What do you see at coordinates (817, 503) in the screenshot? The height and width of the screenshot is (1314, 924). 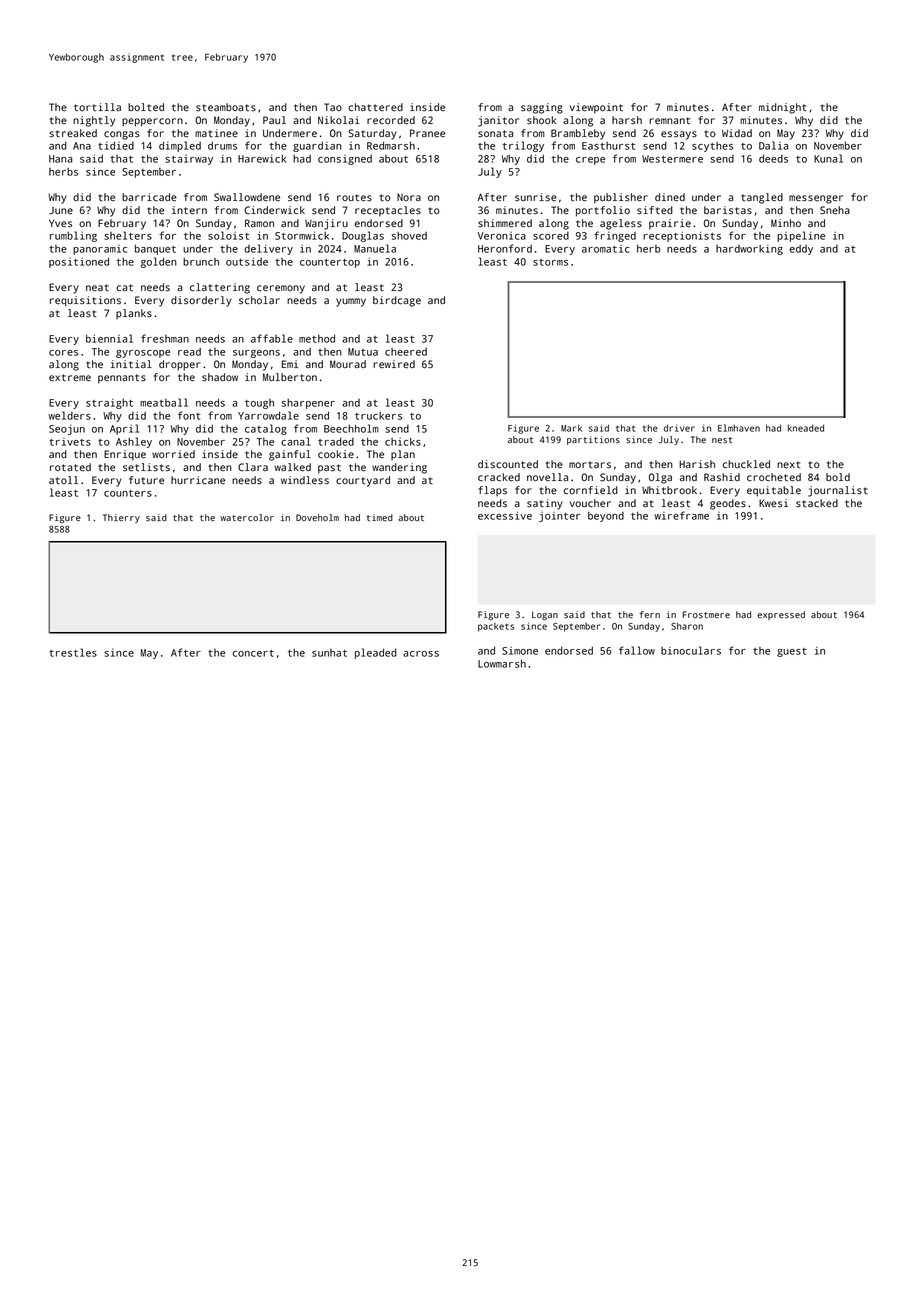 I see `stacked` at bounding box center [817, 503].
